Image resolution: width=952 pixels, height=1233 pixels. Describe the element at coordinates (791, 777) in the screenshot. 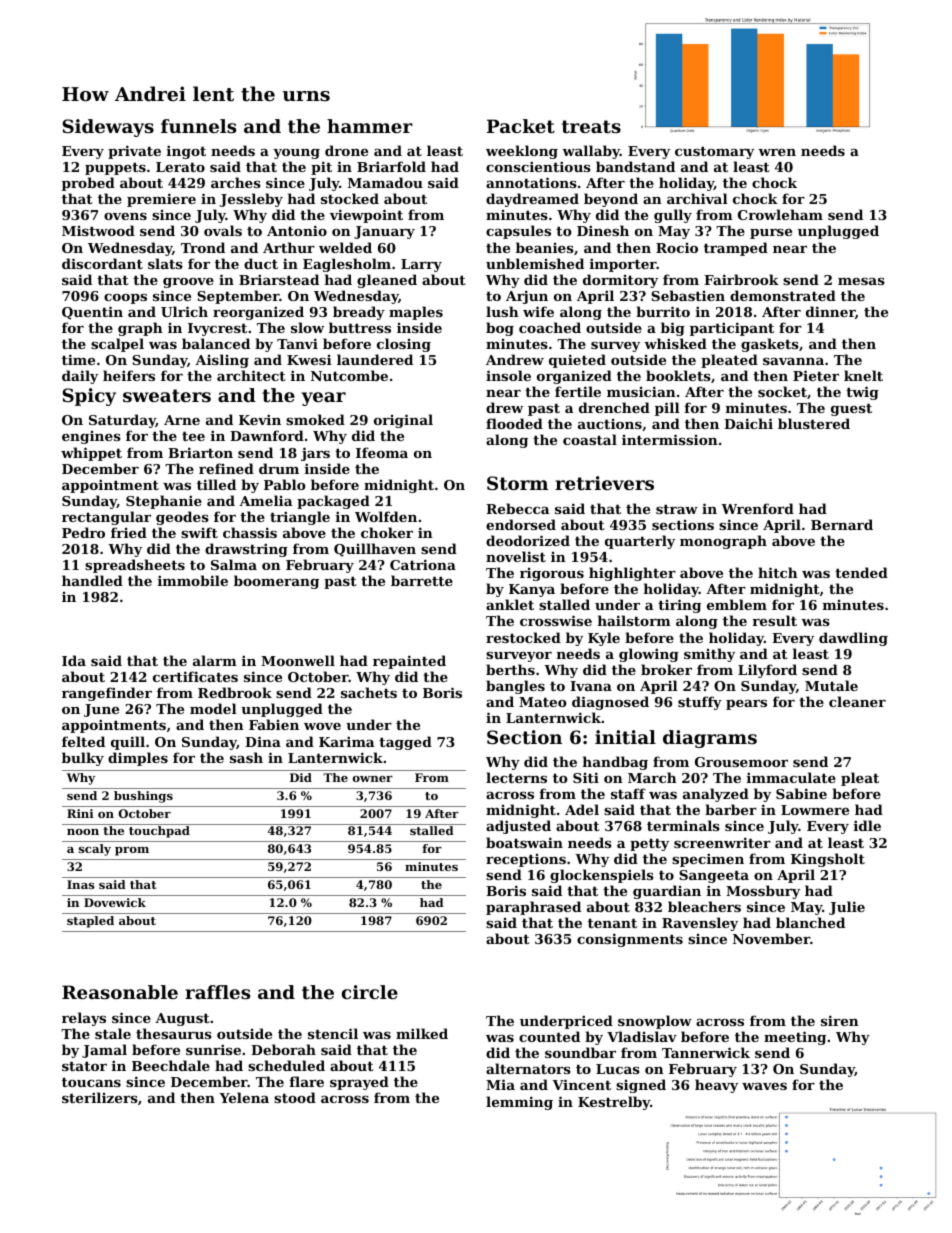

I see `immaculate` at that location.
